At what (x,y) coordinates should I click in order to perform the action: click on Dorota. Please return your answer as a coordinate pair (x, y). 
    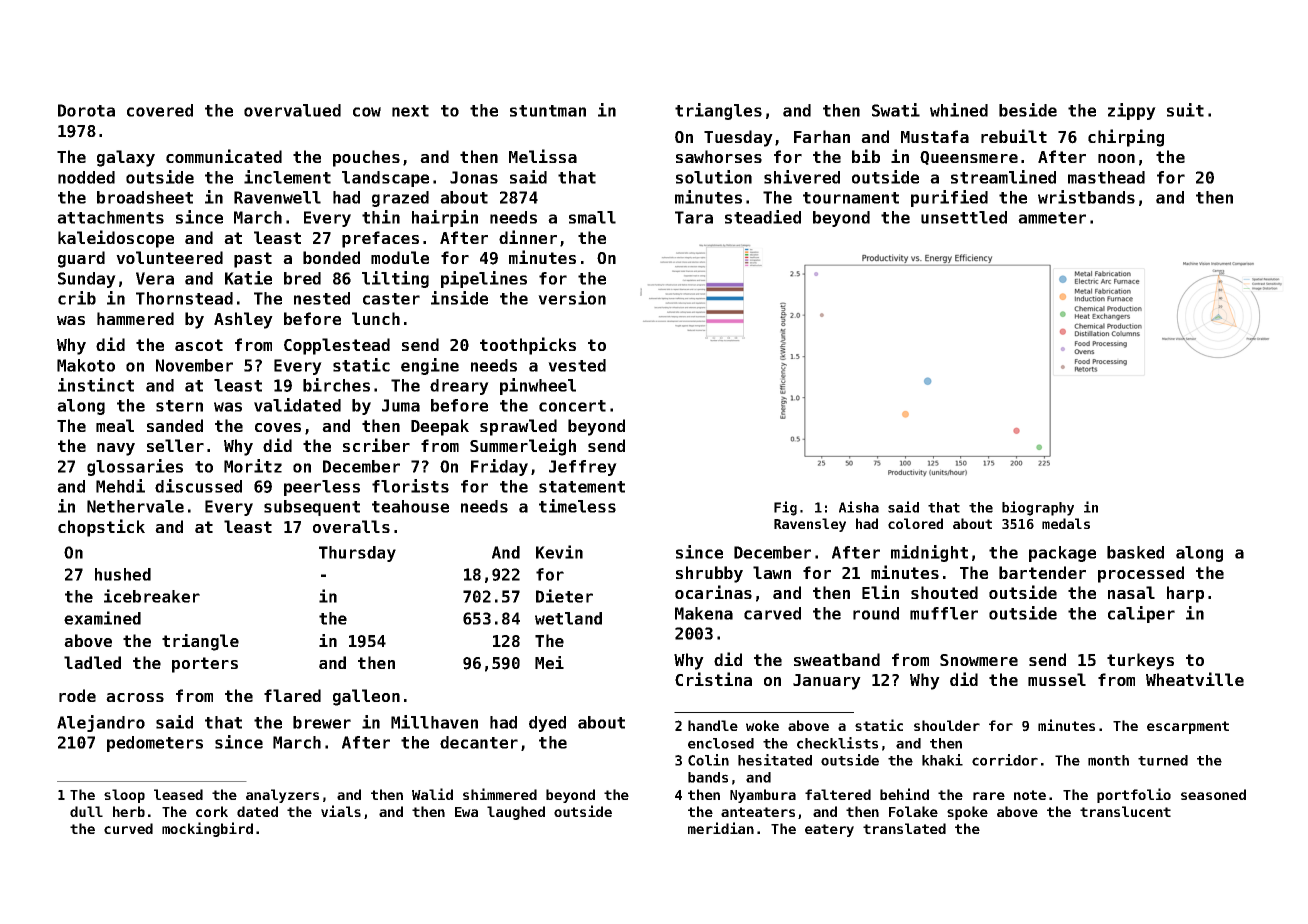
    Looking at the image, I should click on (86, 110).
